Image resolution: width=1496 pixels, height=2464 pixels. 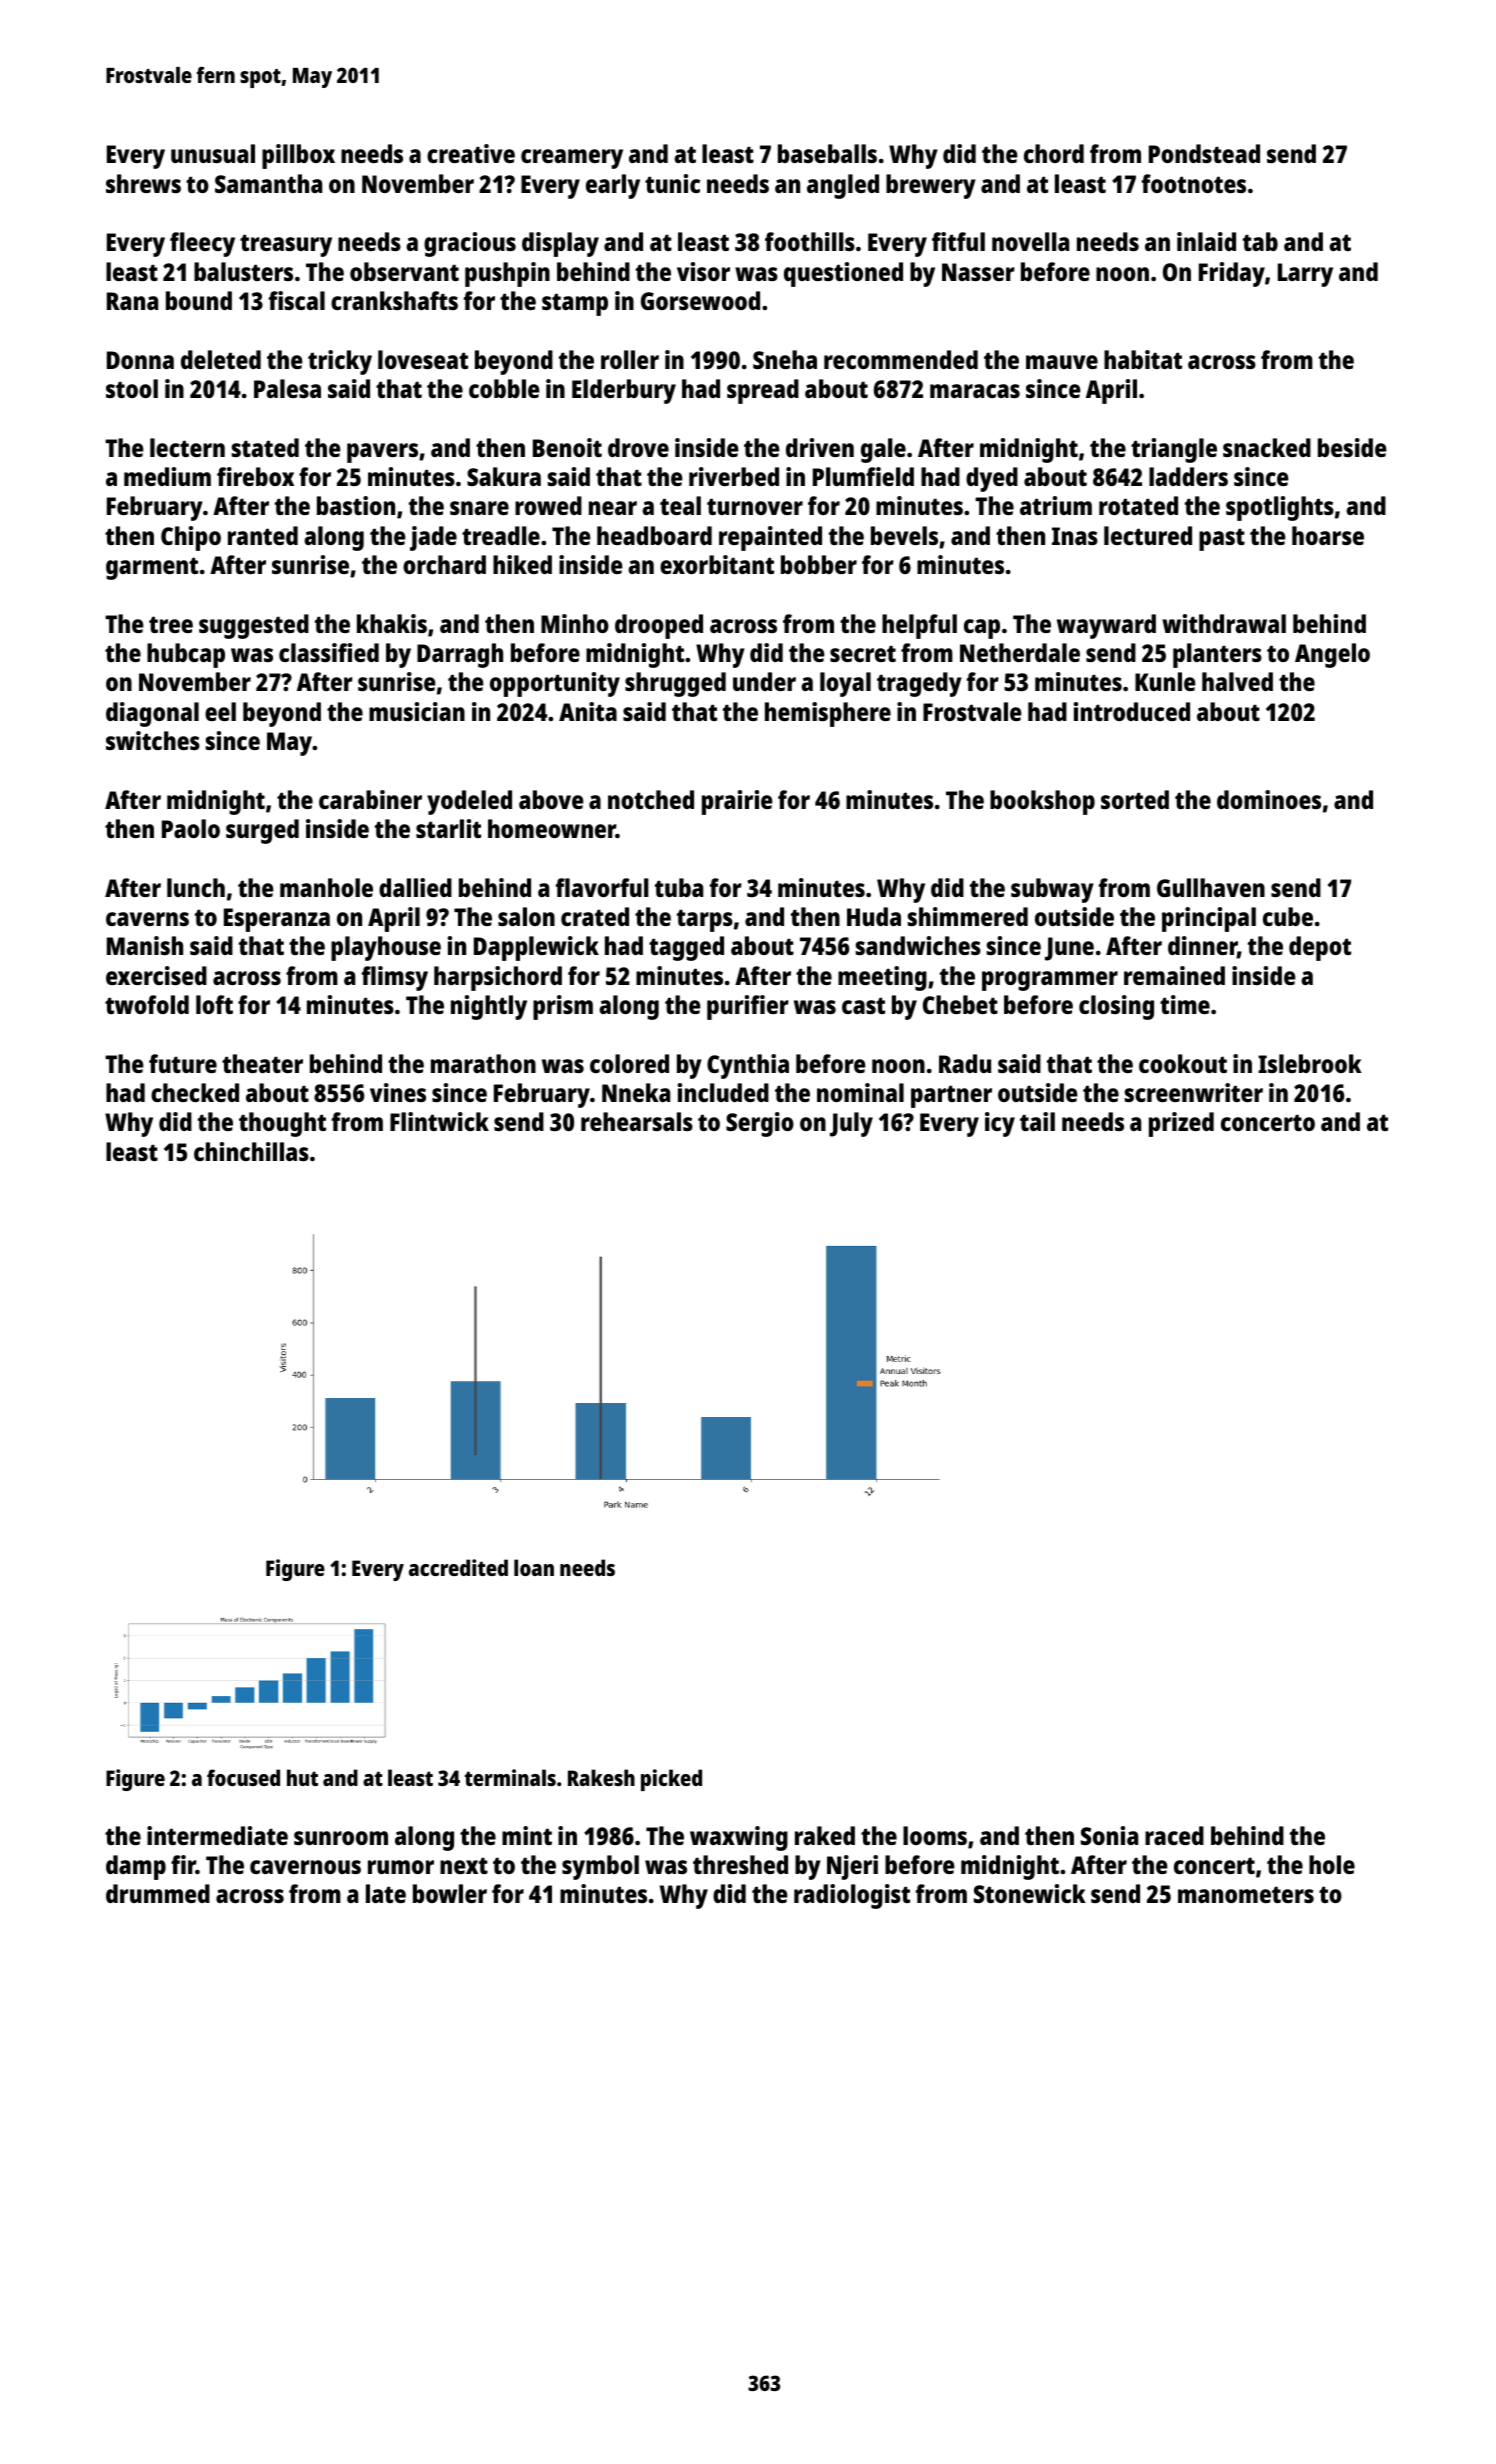 What do you see at coordinates (1185, 1004) in the document?
I see `time` at bounding box center [1185, 1004].
